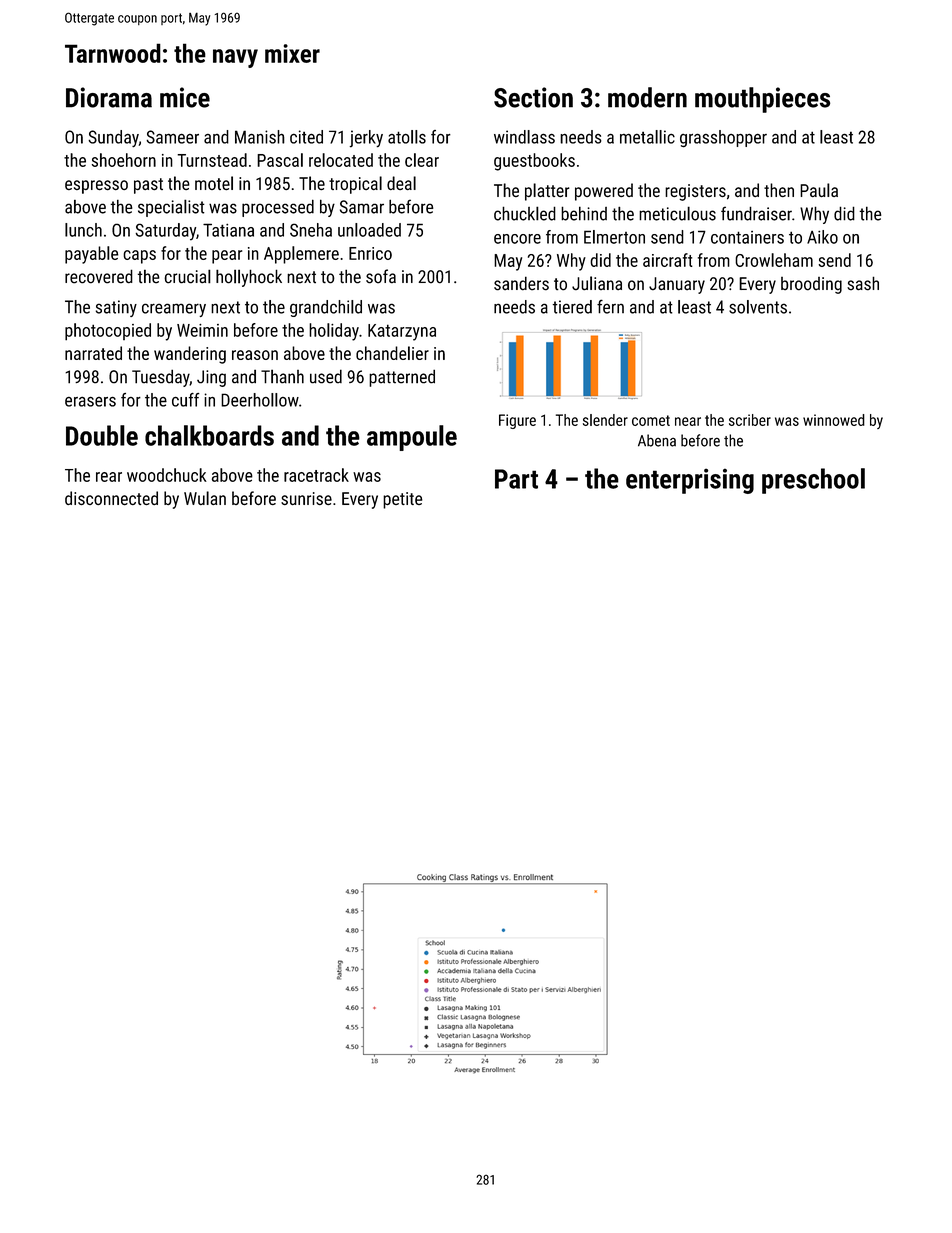 This screenshot has height=1233, width=952. I want to click on sofa, so click(381, 276).
